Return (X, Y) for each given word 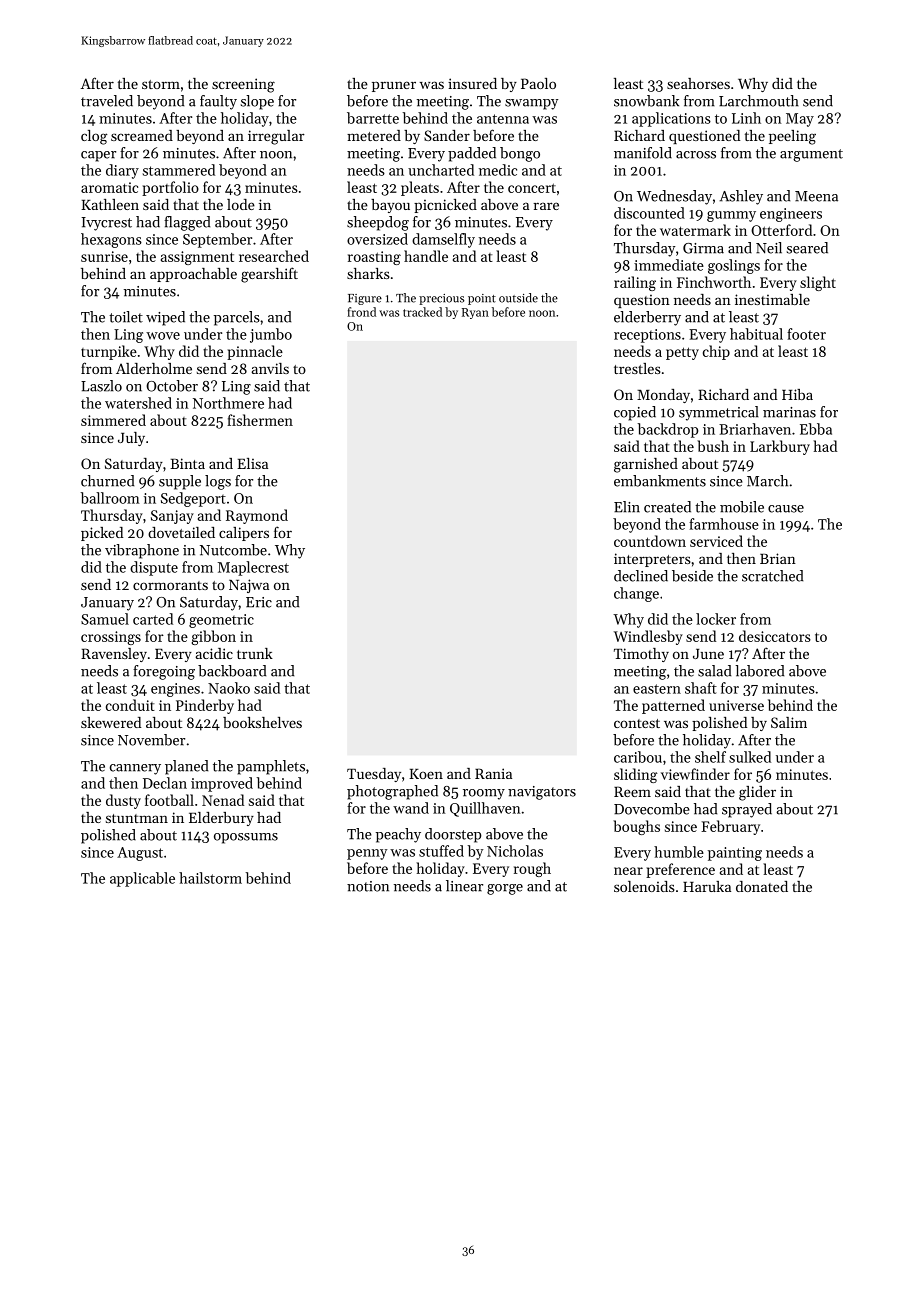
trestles (637, 368)
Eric (259, 602)
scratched (772, 576)
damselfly (443, 240)
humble (679, 852)
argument (811, 155)
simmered (113, 420)
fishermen (260, 420)
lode (241, 204)
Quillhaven (485, 809)
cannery (135, 769)
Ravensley (114, 655)
